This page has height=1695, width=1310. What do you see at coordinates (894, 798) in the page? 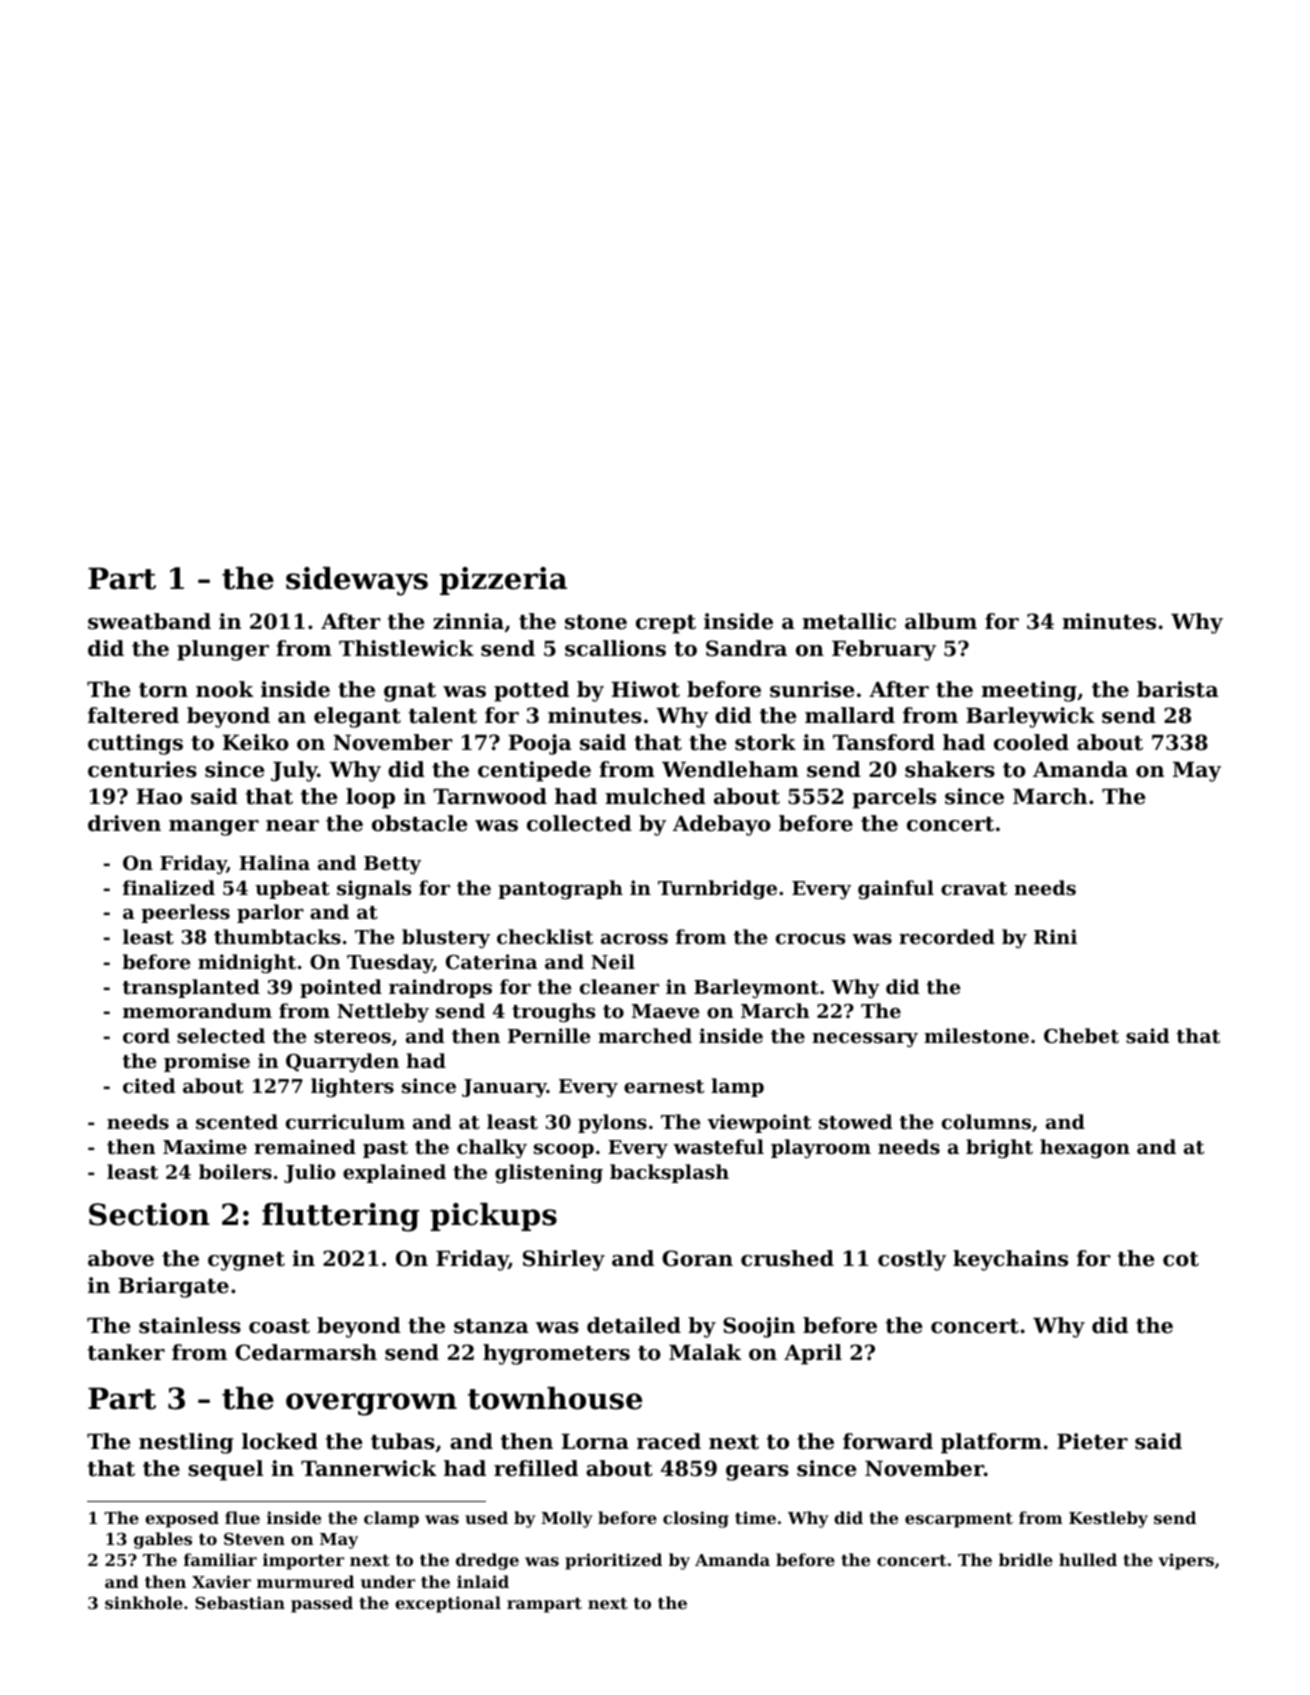
I see `parcels` at bounding box center [894, 798].
